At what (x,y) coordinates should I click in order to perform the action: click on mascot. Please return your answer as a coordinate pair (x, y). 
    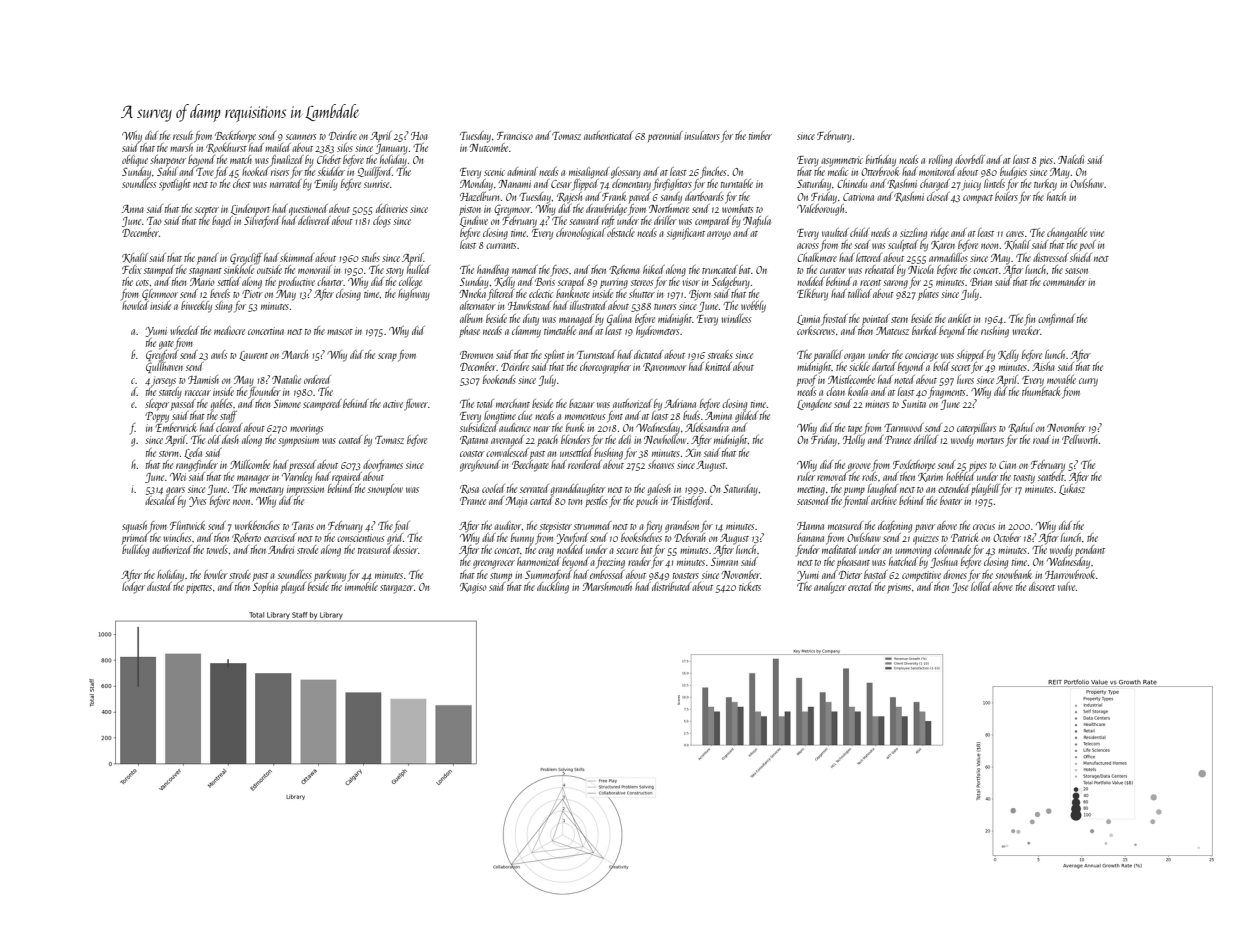
    Looking at the image, I should click on (340, 332).
